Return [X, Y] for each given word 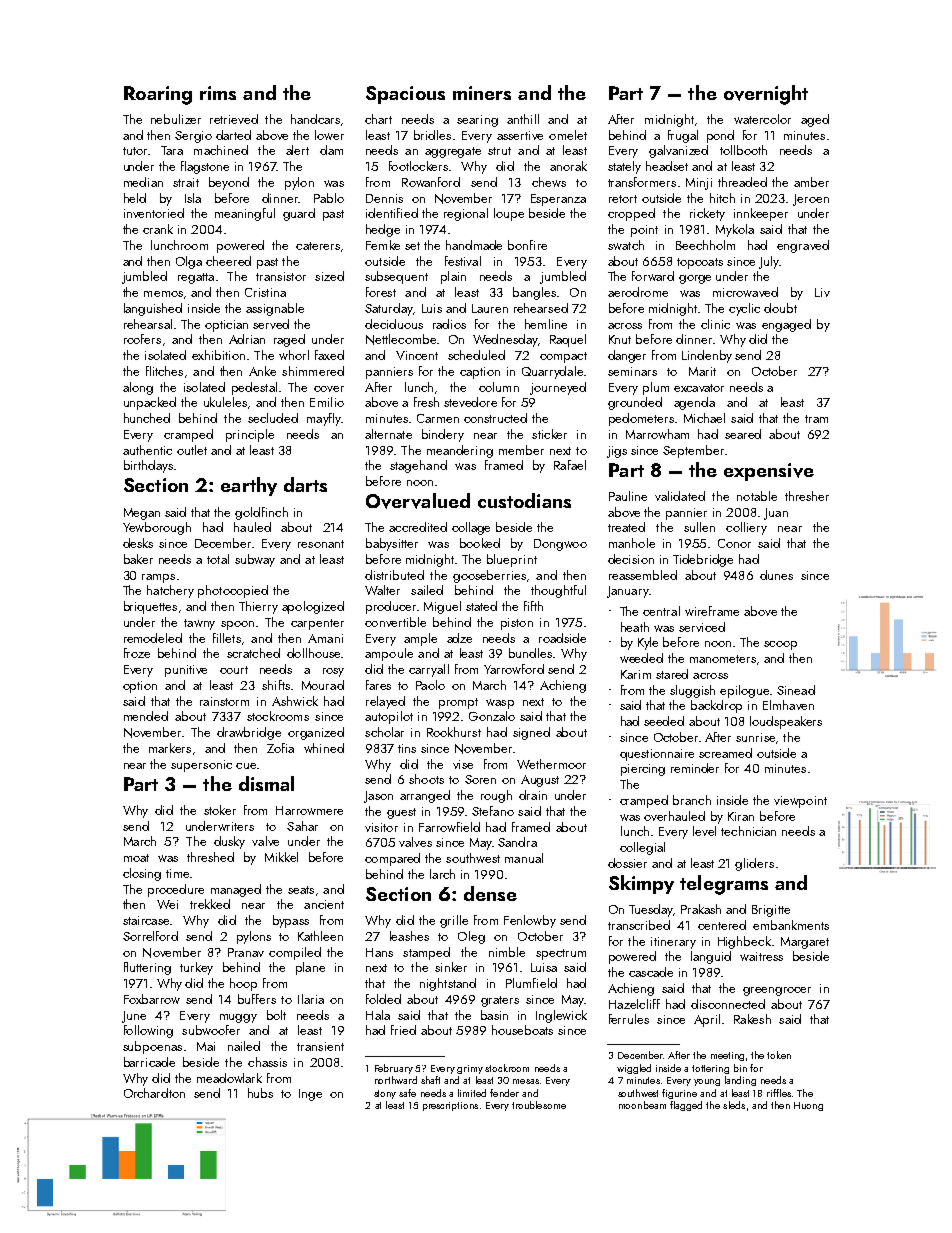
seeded [664, 721]
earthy [249, 486]
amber [811, 182]
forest [381, 292]
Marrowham [657, 434]
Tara [172, 150]
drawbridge [249, 733]
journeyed [558, 388]
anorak [568, 166]
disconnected [728, 1004]
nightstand [448, 984]
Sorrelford [150, 936]
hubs [260, 1093]
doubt [780, 308]
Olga [189, 262]
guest [401, 813]
